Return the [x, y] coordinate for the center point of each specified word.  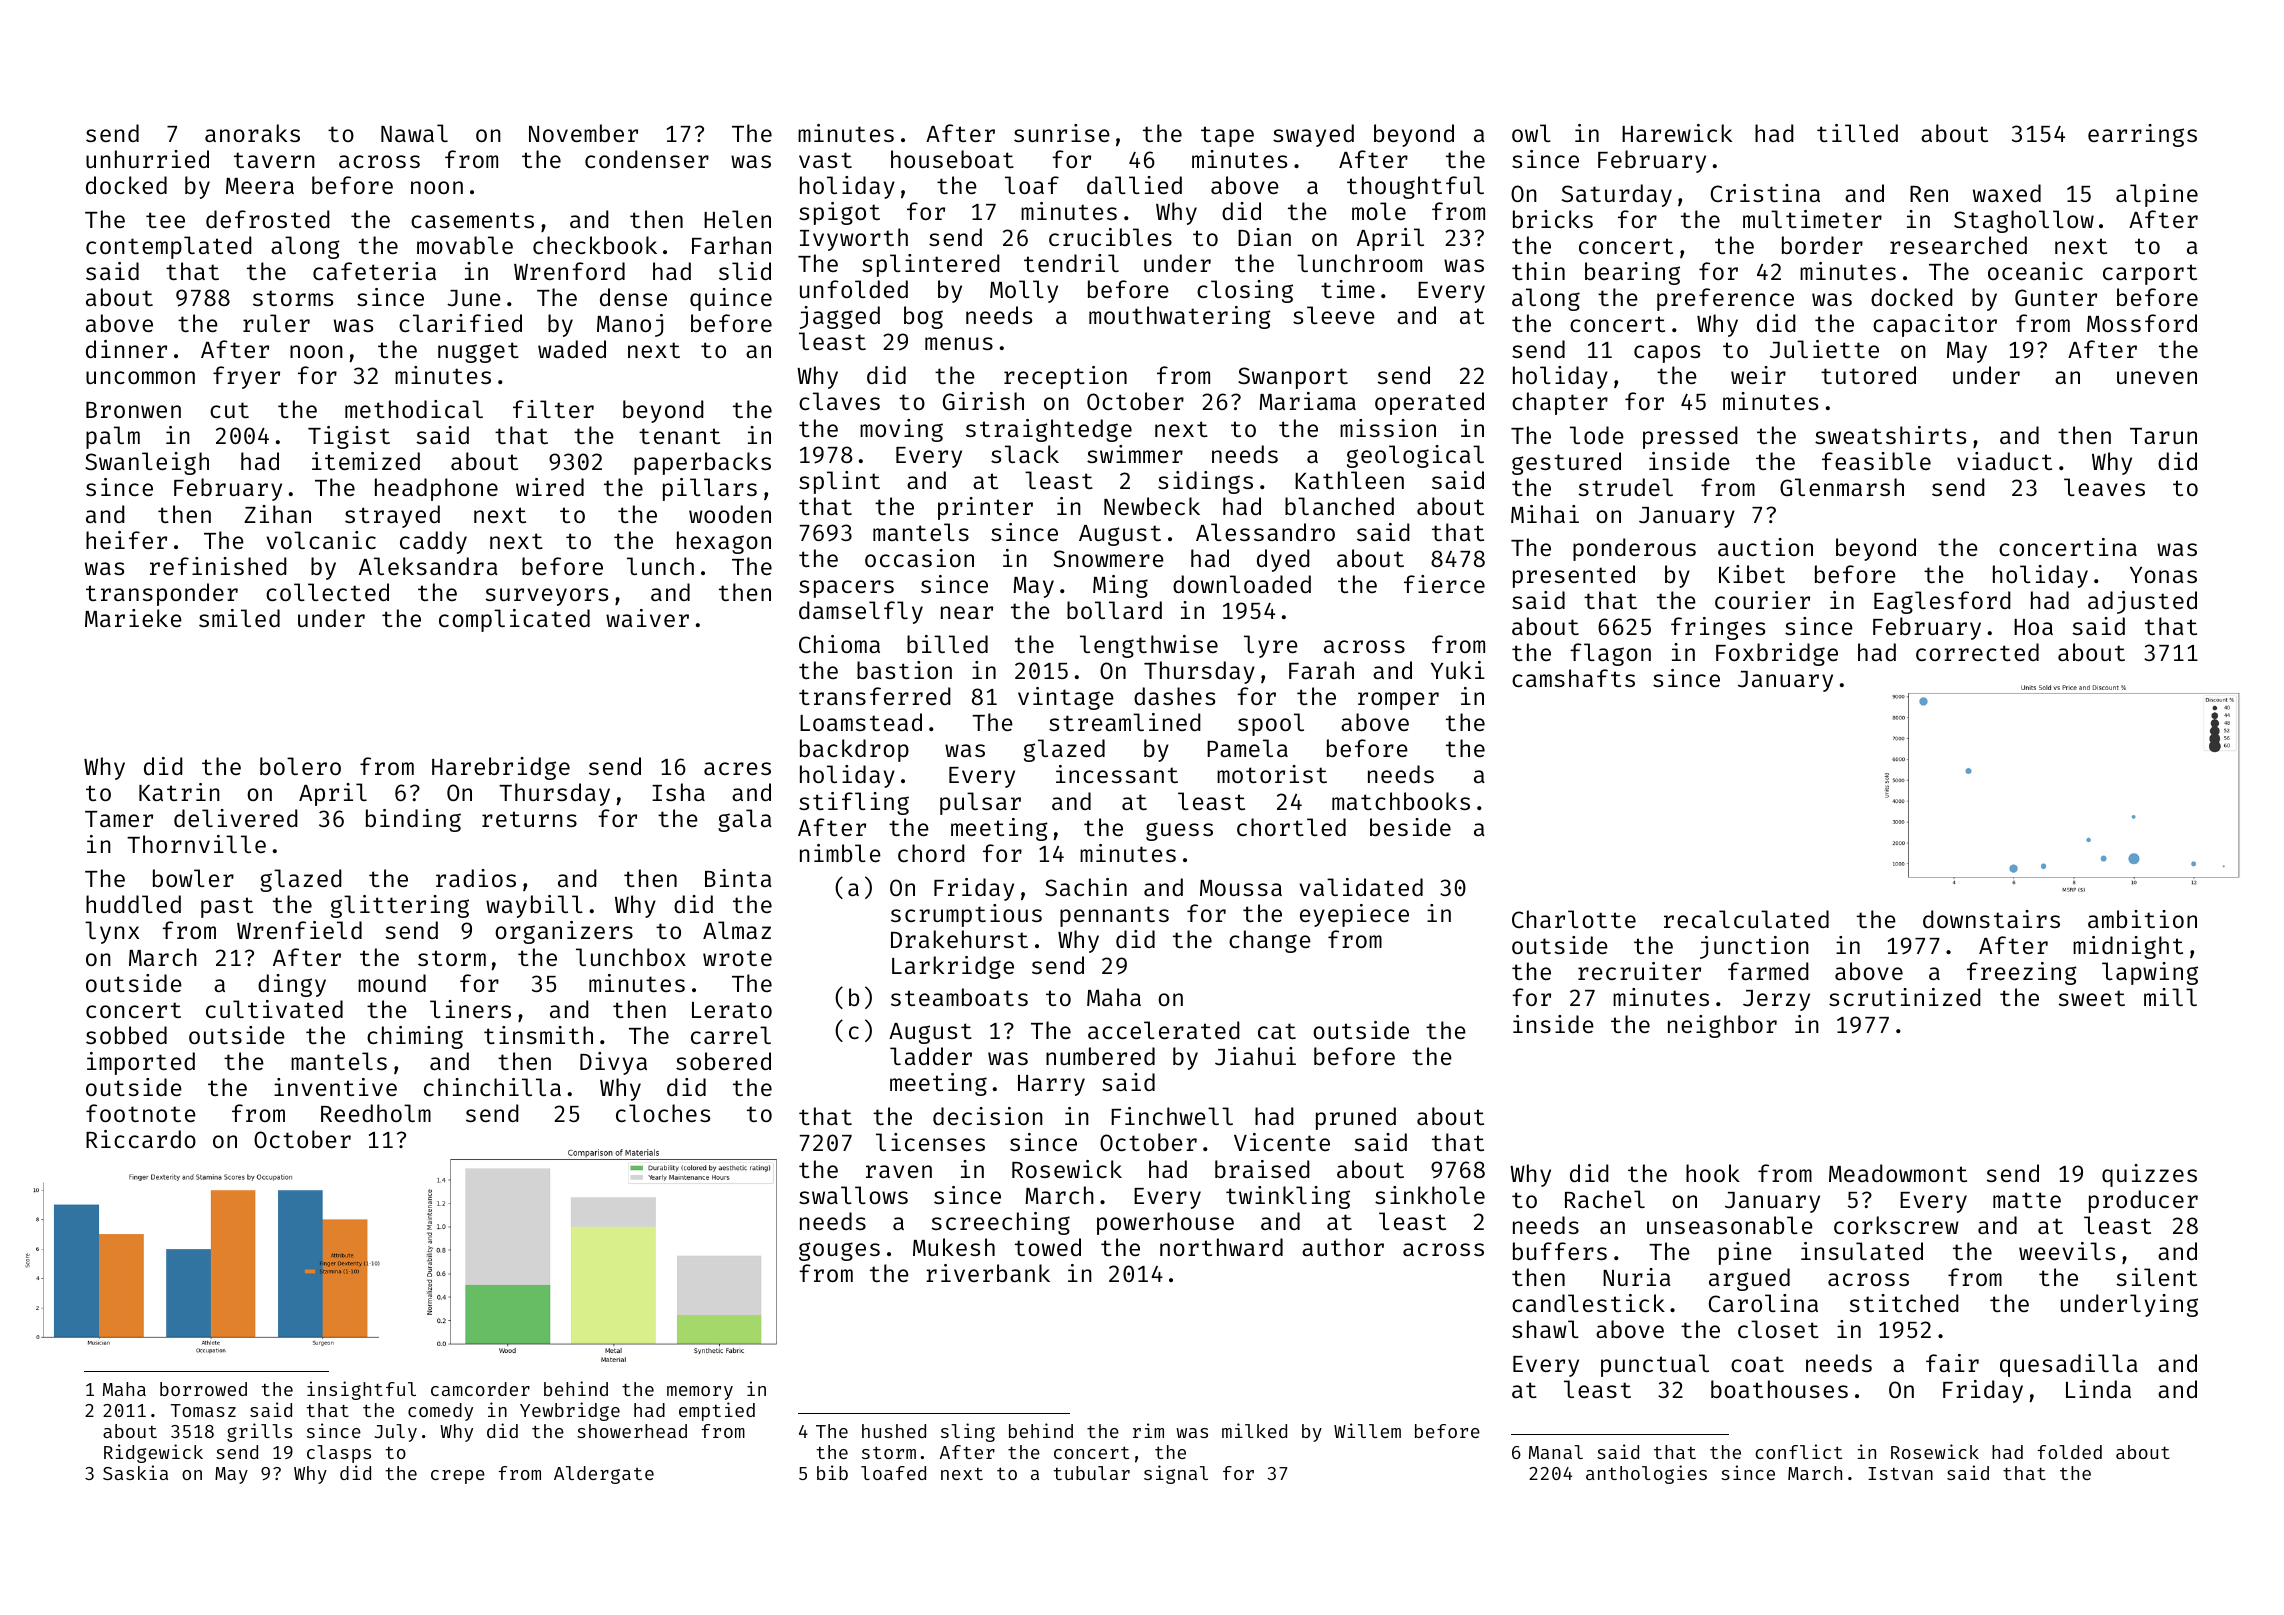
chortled [1291, 827]
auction [1765, 547]
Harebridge [501, 768]
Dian [1264, 237]
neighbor [1722, 1026]
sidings [1205, 482]
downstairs [1991, 919]
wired [550, 487]
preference [1725, 299]
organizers [564, 932]
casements [472, 220]
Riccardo [141, 1139]
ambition [2142, 919]
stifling [854, 803]
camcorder [480, 1389]
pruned [1356, 1118]
